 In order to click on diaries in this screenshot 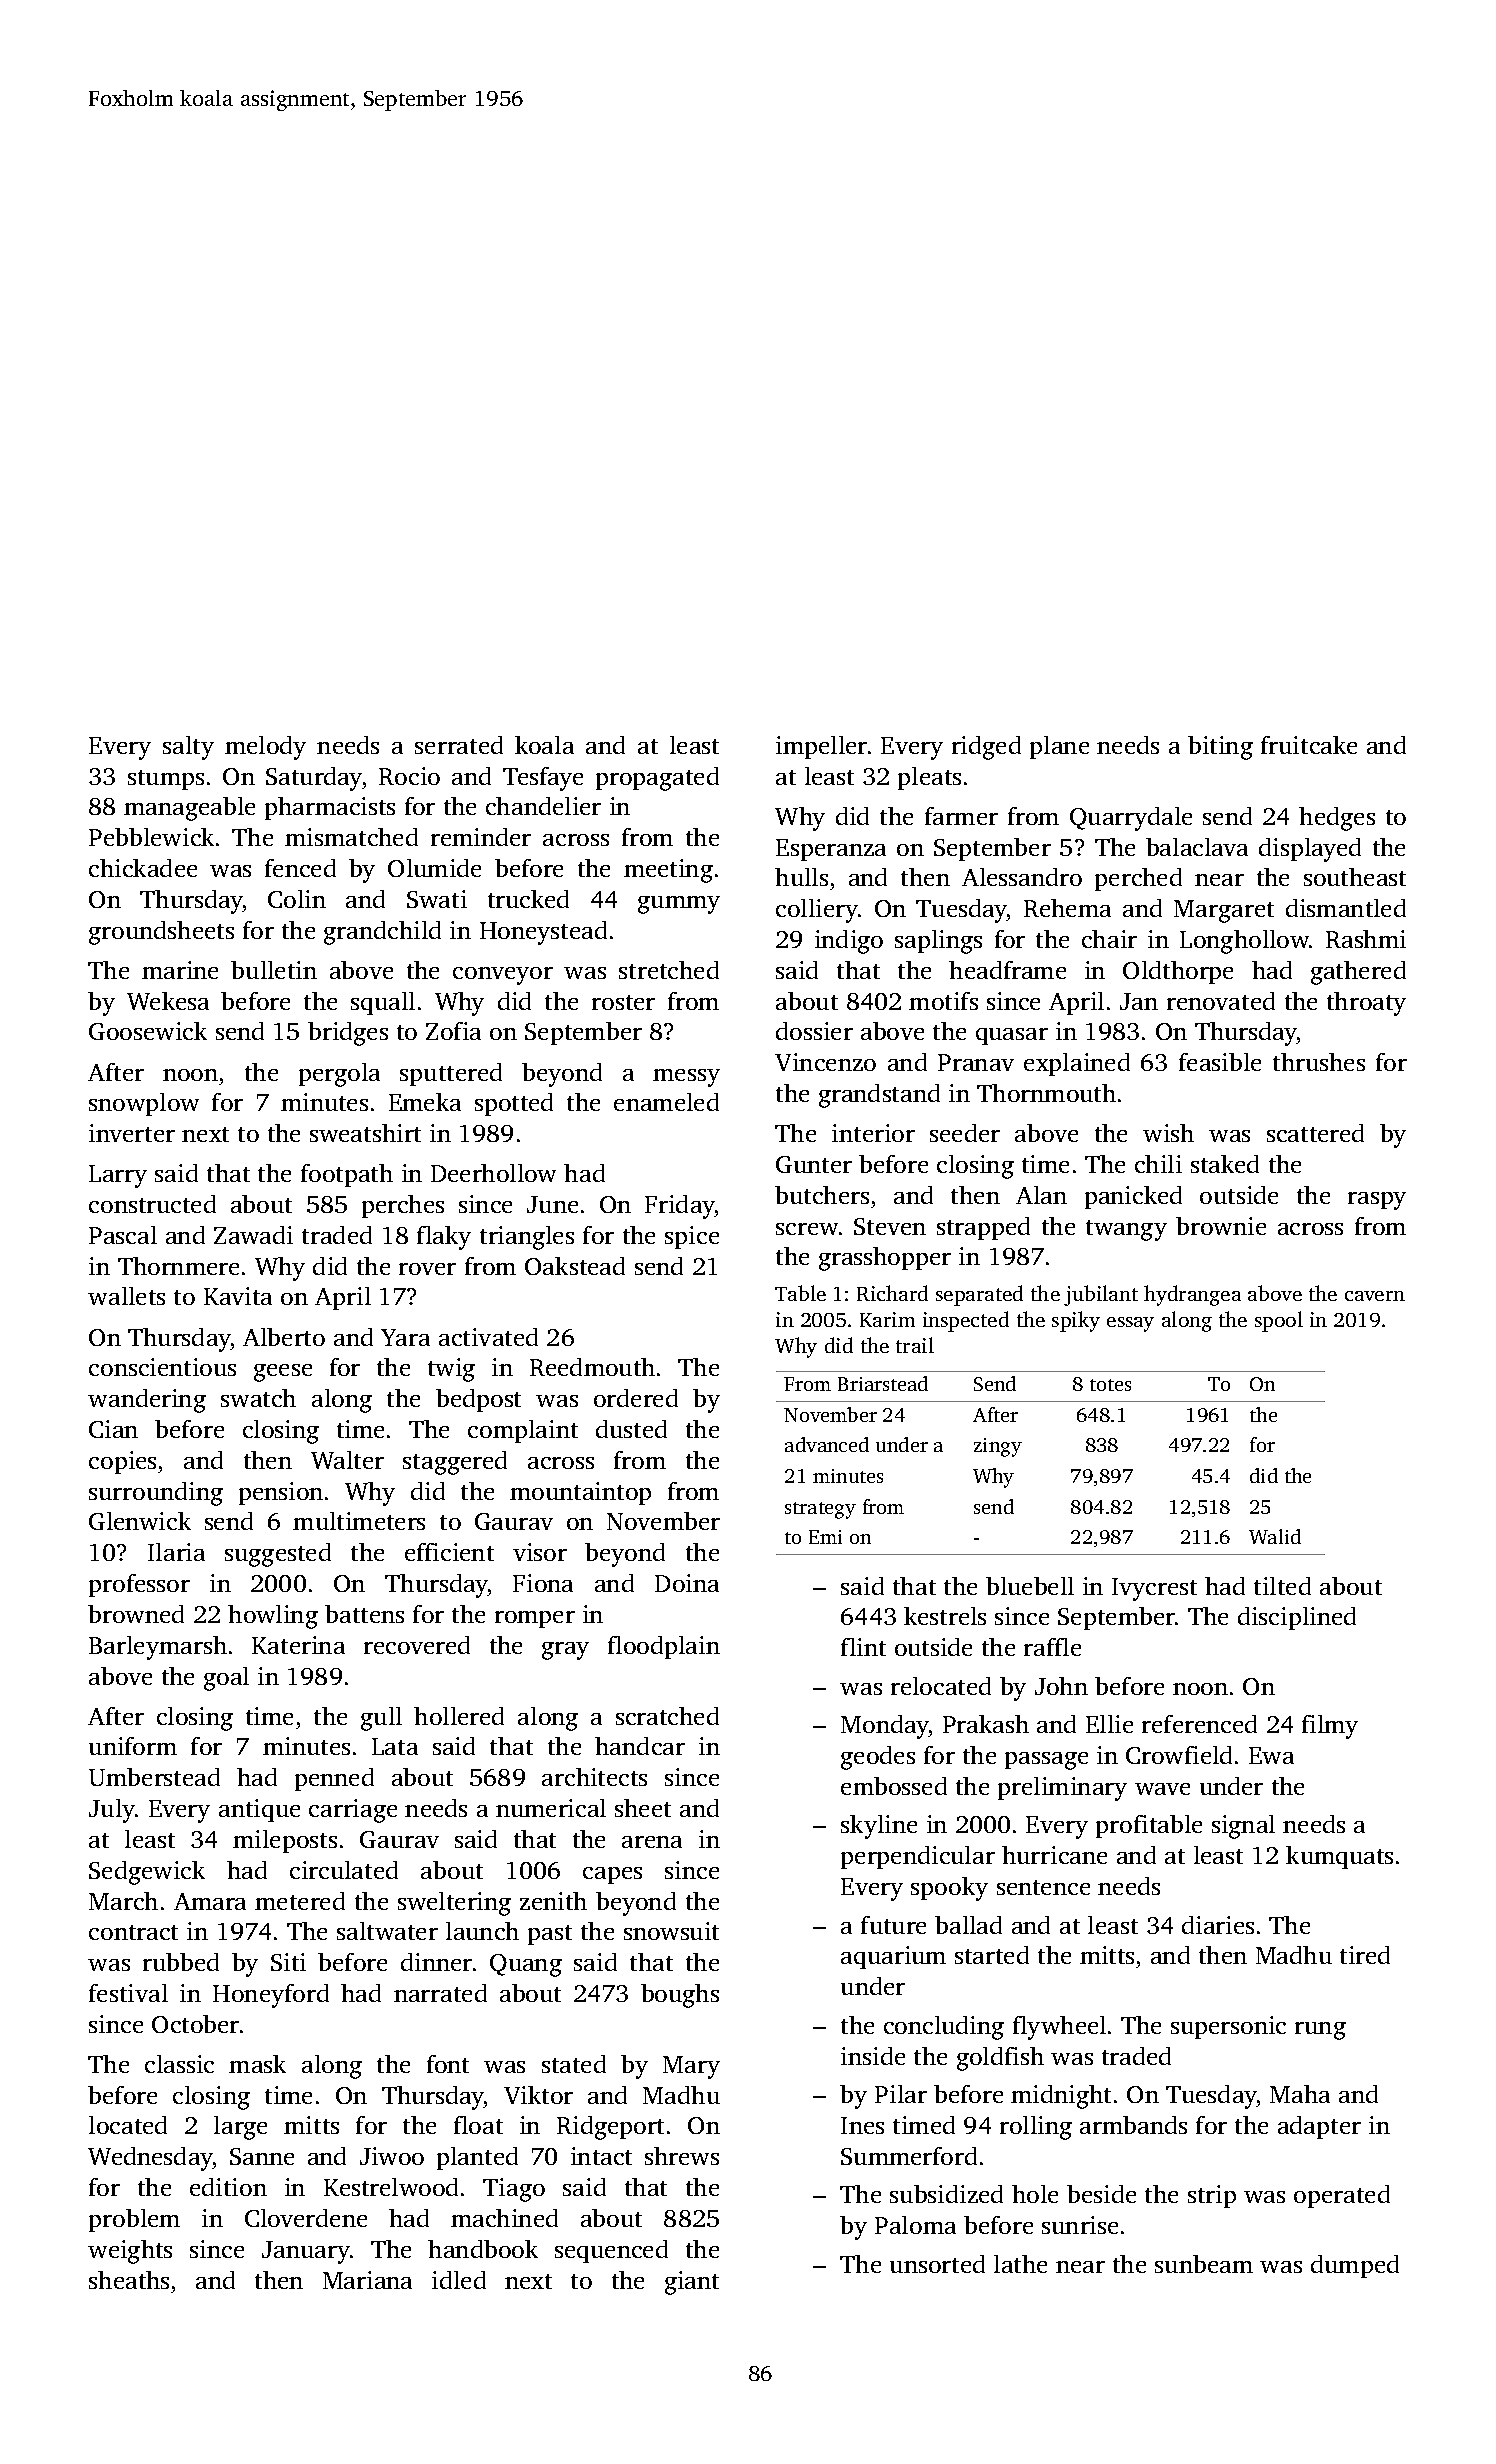, I will do `click(1218, 1925)`.
